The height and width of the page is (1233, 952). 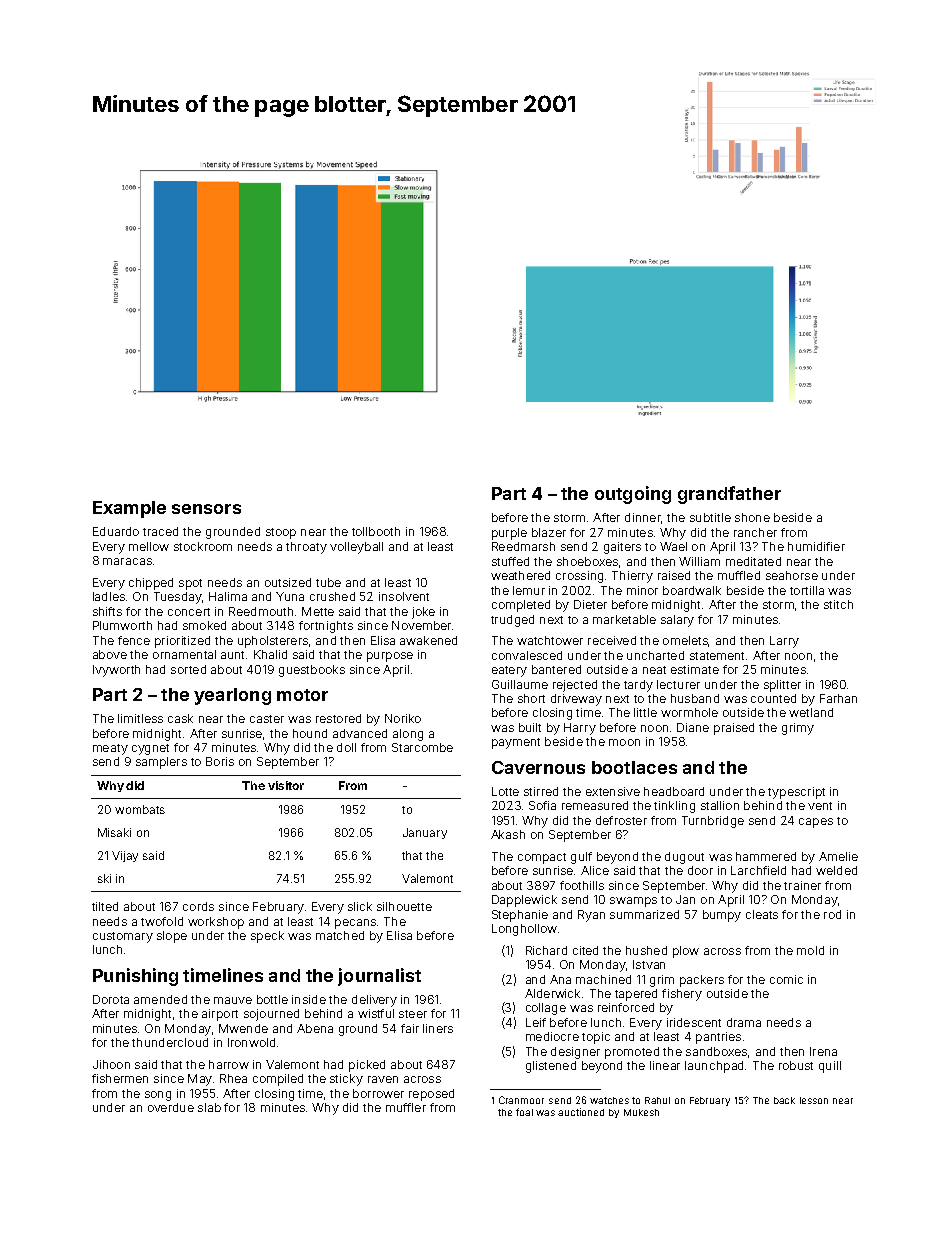 I want to click on wombats, so click(x=140, y=809).
